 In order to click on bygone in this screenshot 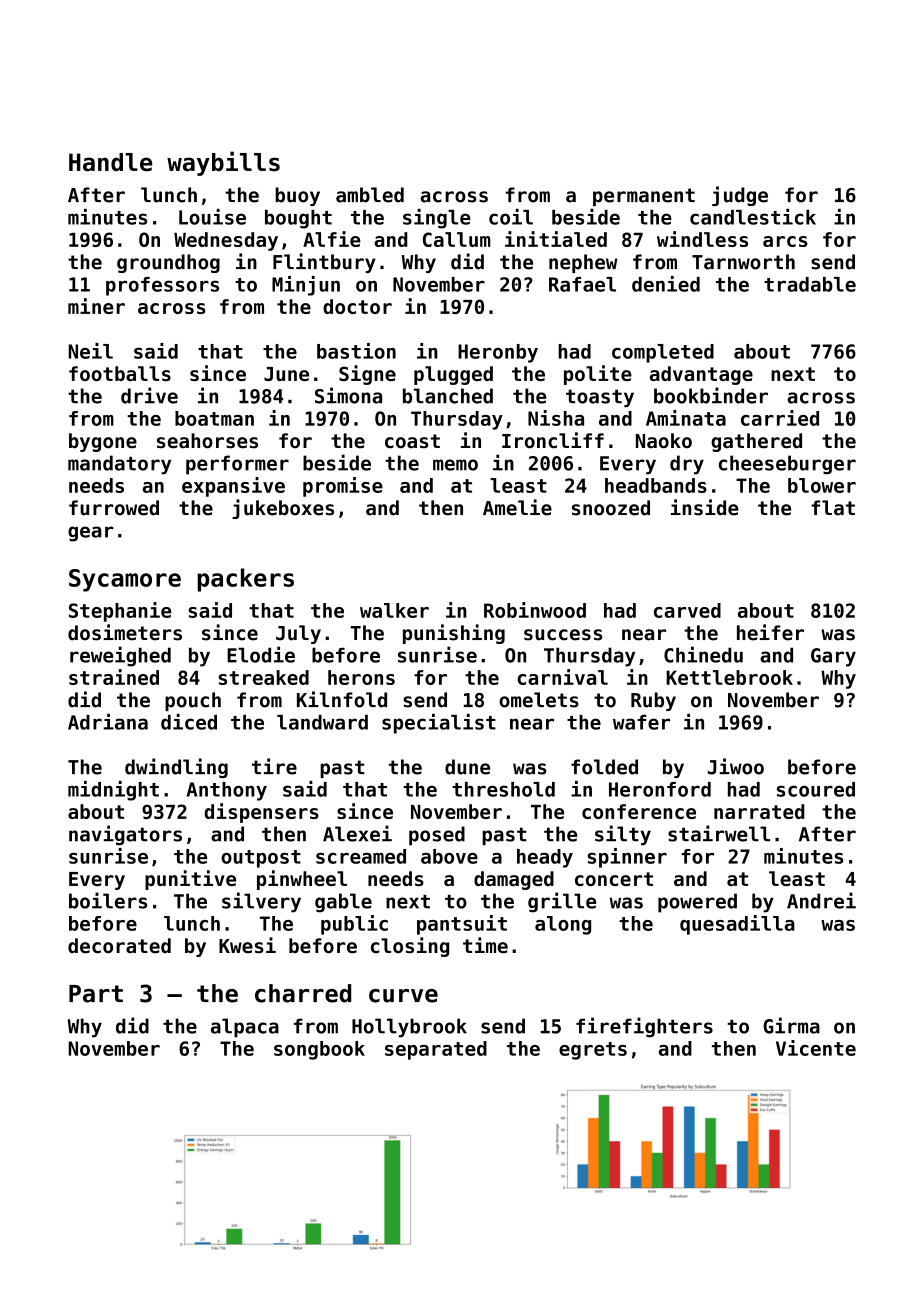, I will do `click(103, 442)`.
